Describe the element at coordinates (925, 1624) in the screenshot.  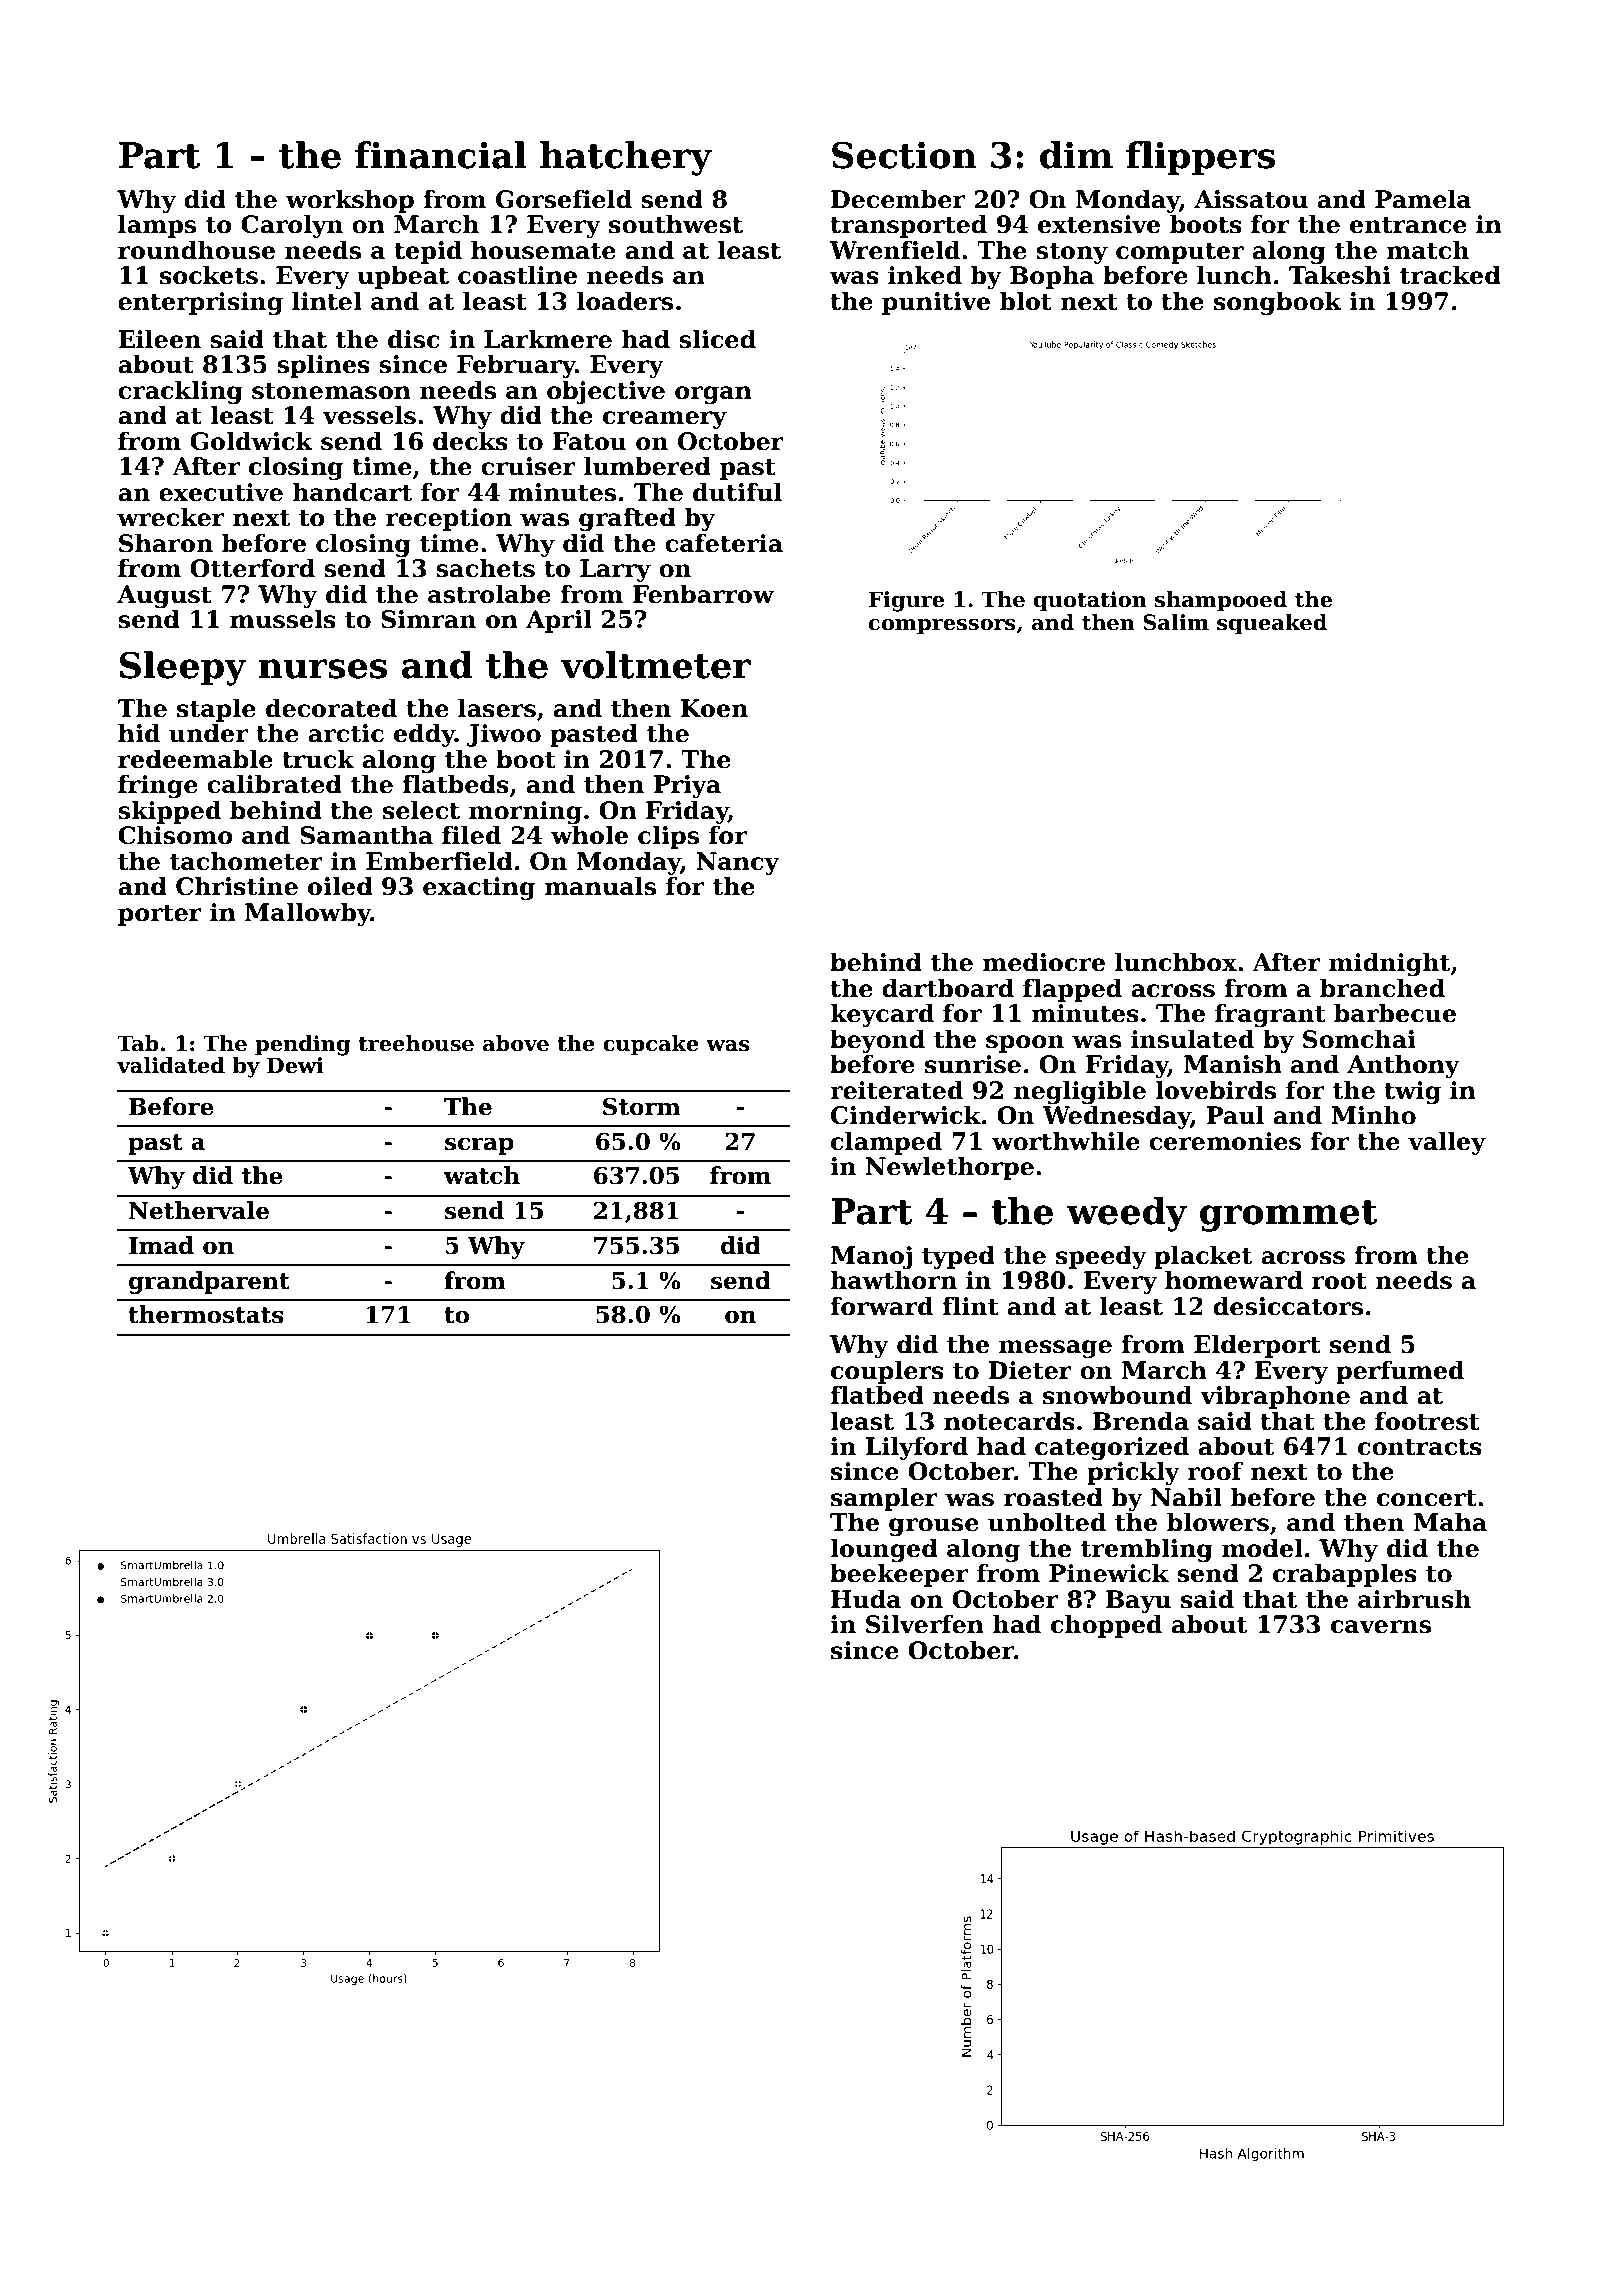
I see `Silverfen` at that location.
